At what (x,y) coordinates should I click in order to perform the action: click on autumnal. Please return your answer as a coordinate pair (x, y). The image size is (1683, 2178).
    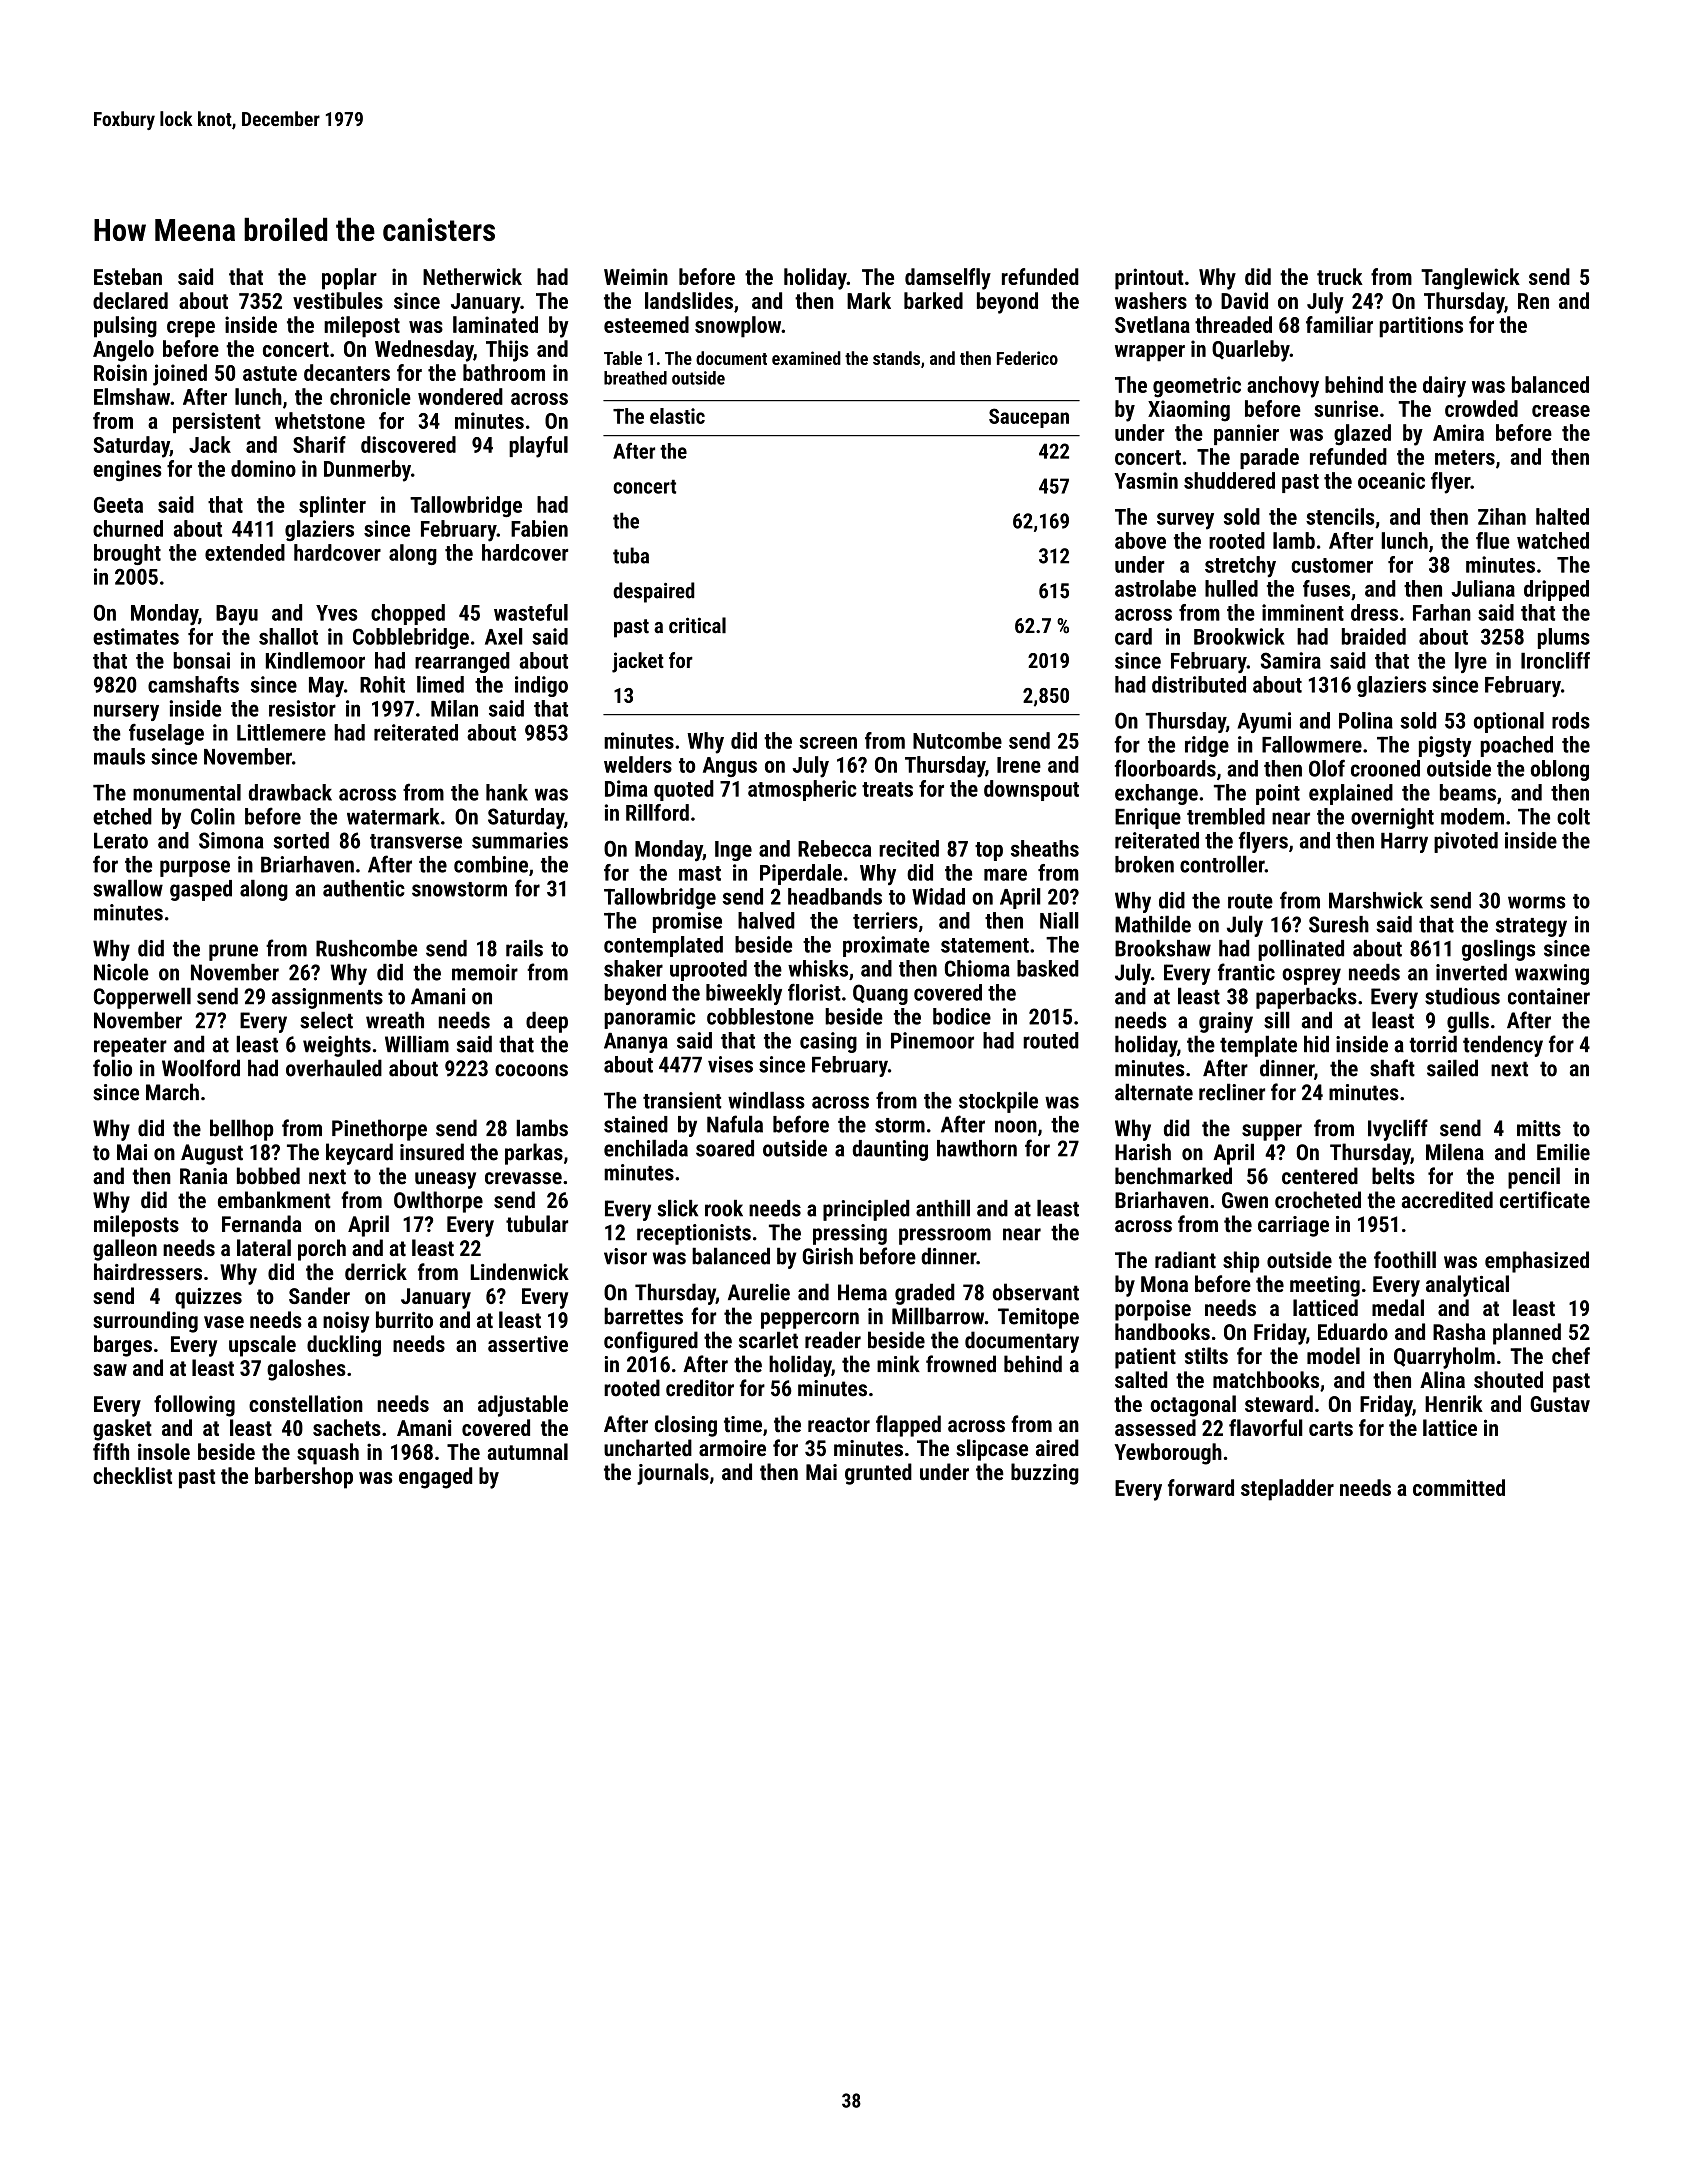
    Looking at the image, I should click on (527, 1451).
